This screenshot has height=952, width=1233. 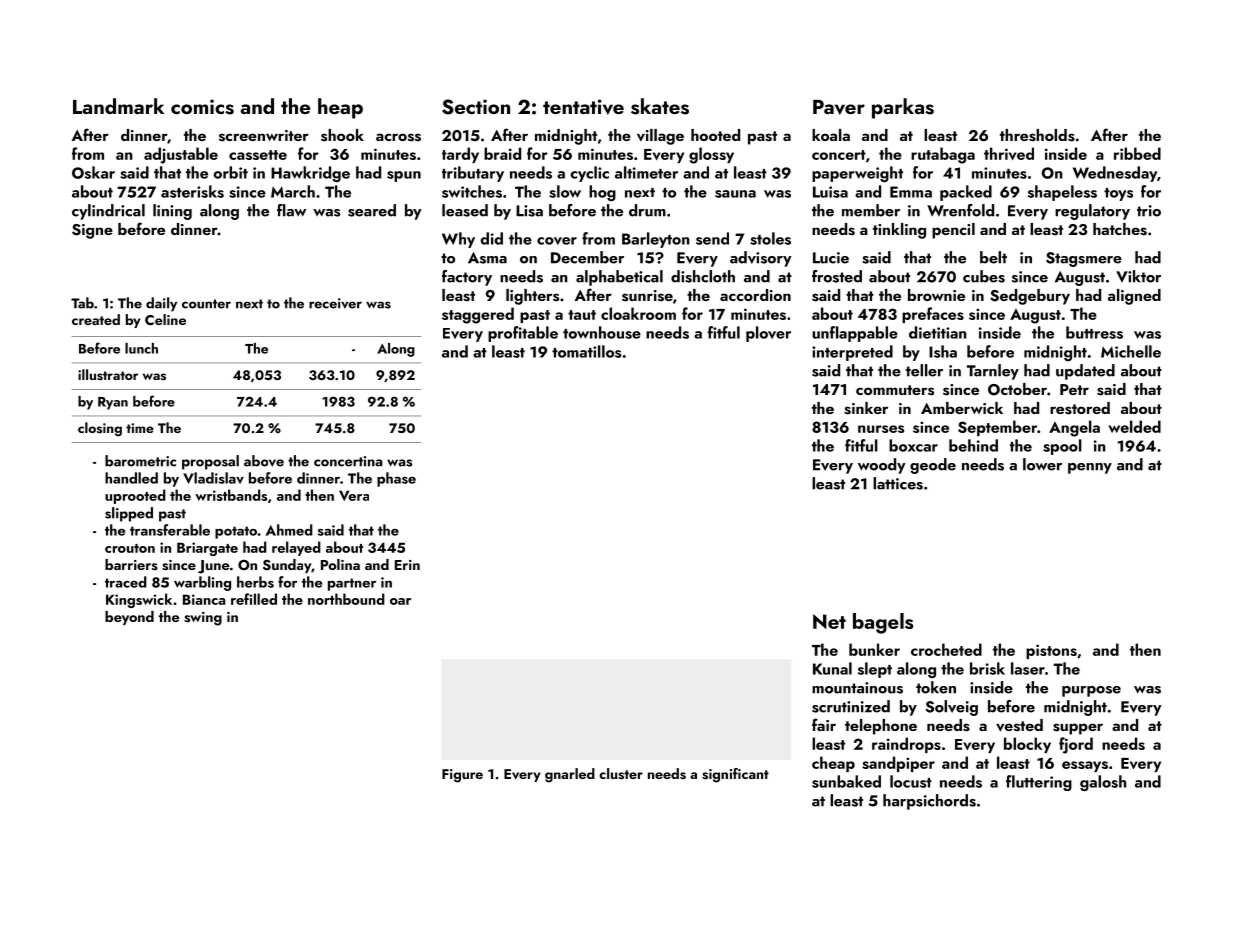 I want to click on Figure, so click(x=462, y=776).
